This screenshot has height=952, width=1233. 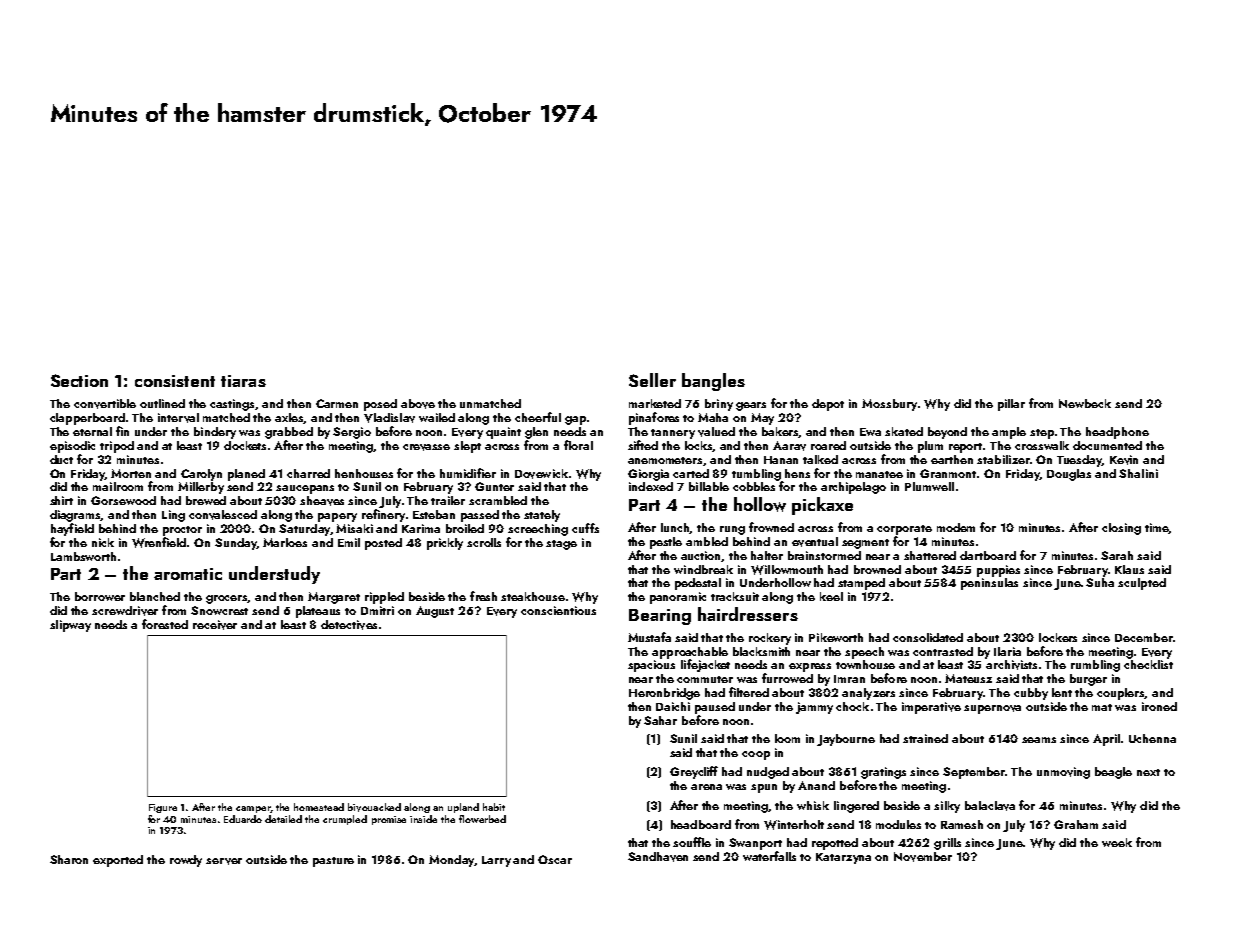 I want to click on scrolls, so click(x=484, y=542).
